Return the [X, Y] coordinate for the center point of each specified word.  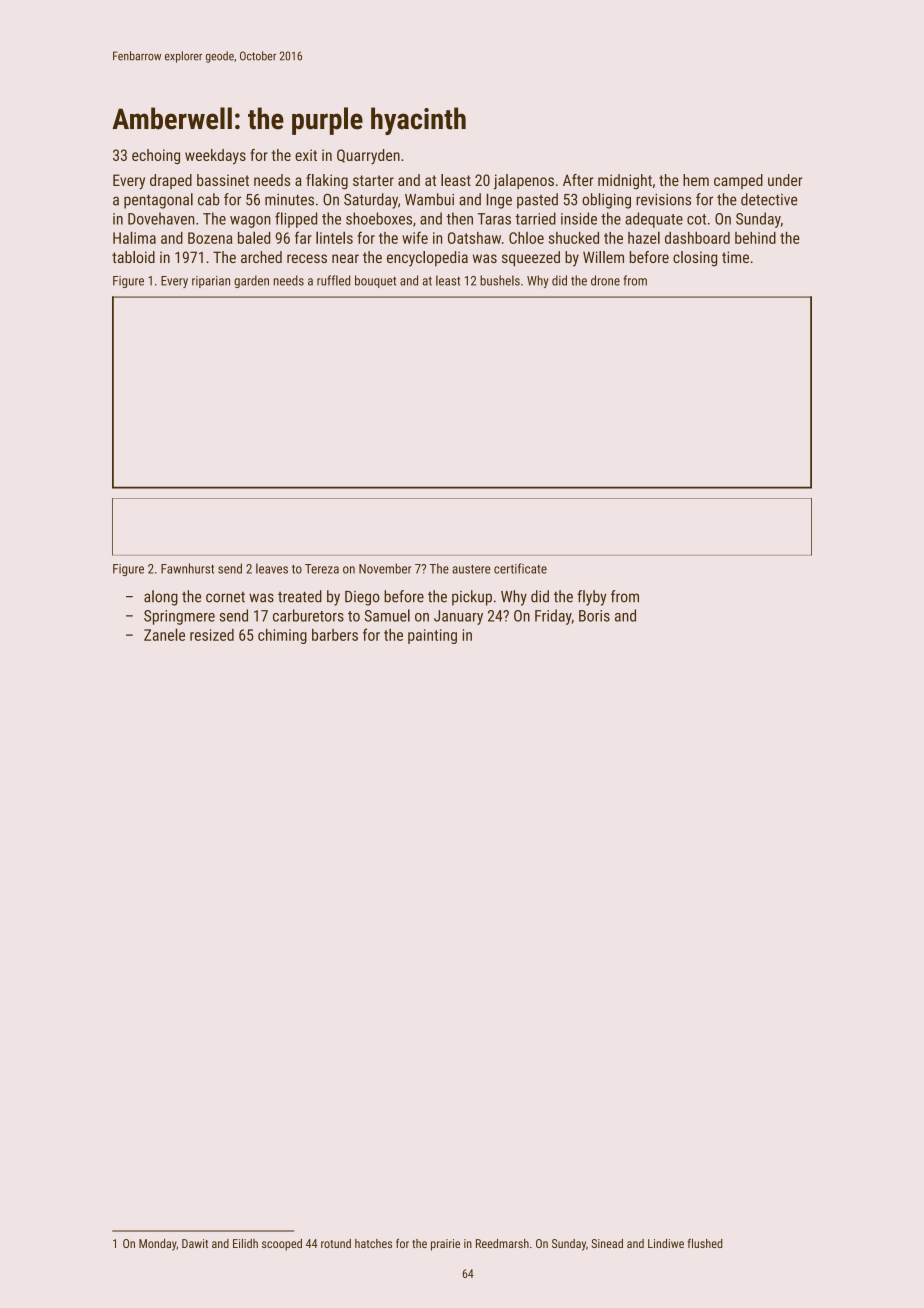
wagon [250, 222]
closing [695, 259]
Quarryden [368, 157]
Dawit [195, 1243]
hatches [373, 1243]
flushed [705, 1243]
